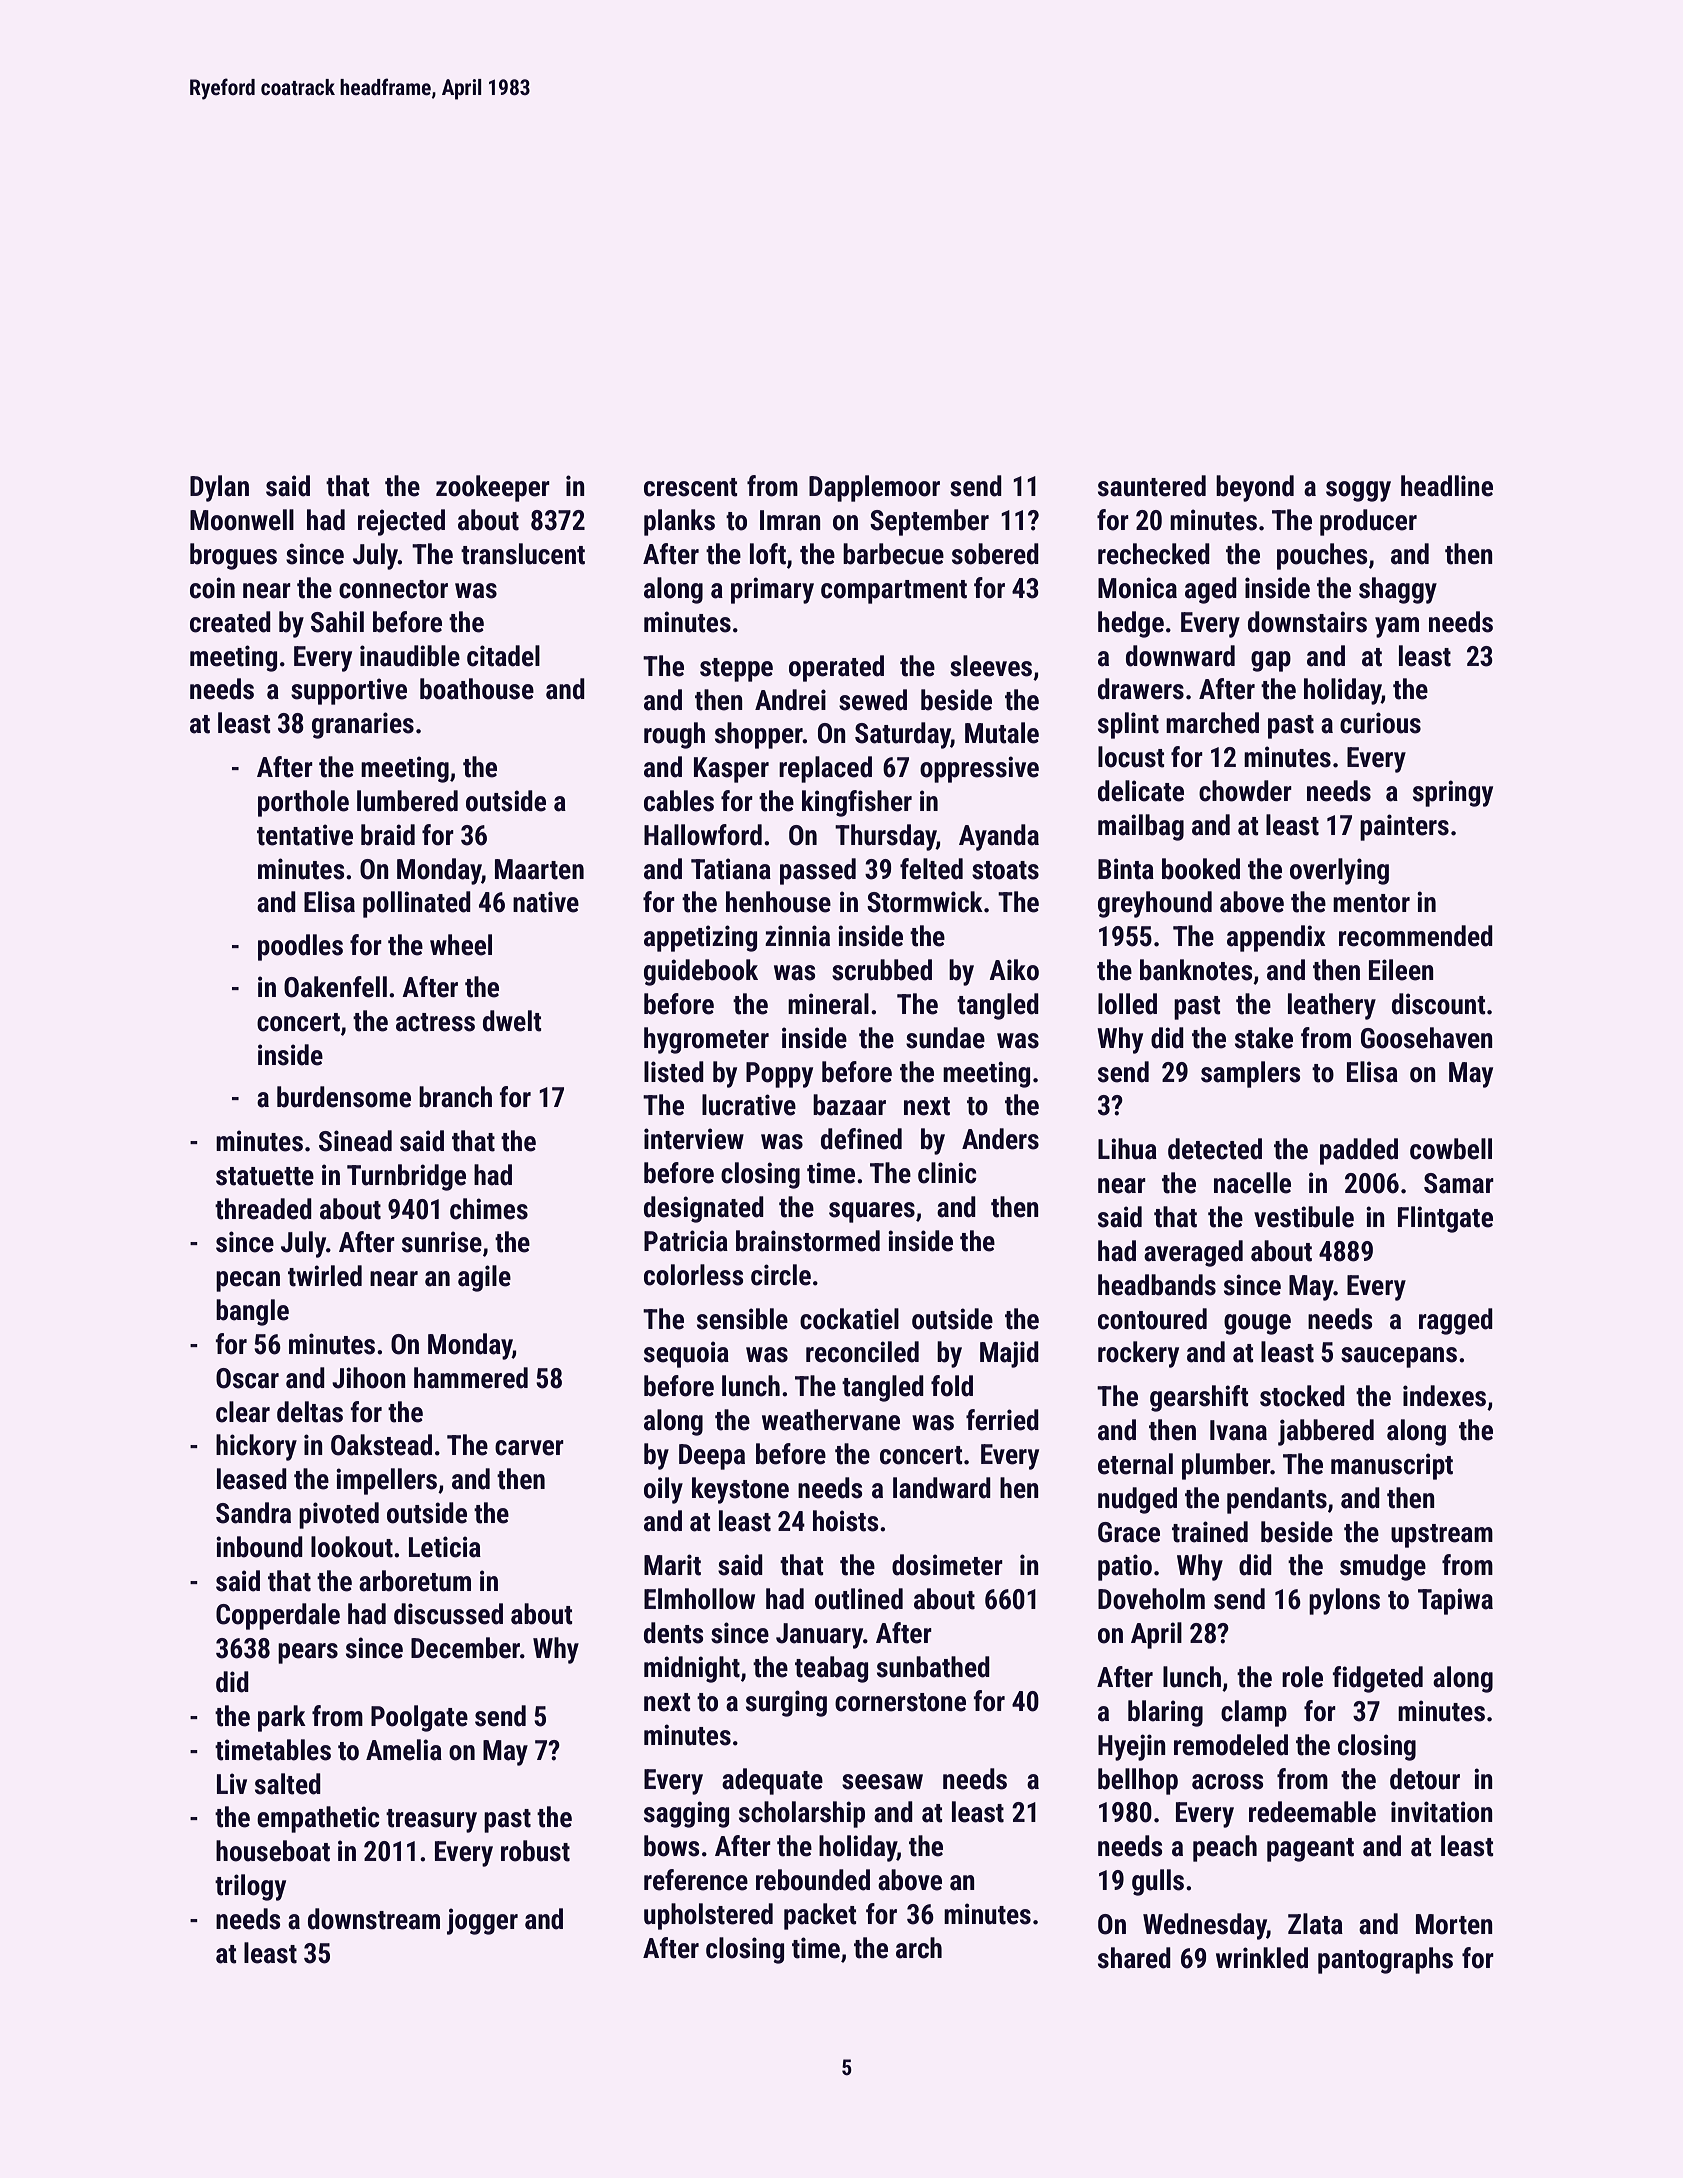 The image size is (1683, 2178). Describe the element at coordinates (219, 488) in the document. I see `Dylan` at that location.
